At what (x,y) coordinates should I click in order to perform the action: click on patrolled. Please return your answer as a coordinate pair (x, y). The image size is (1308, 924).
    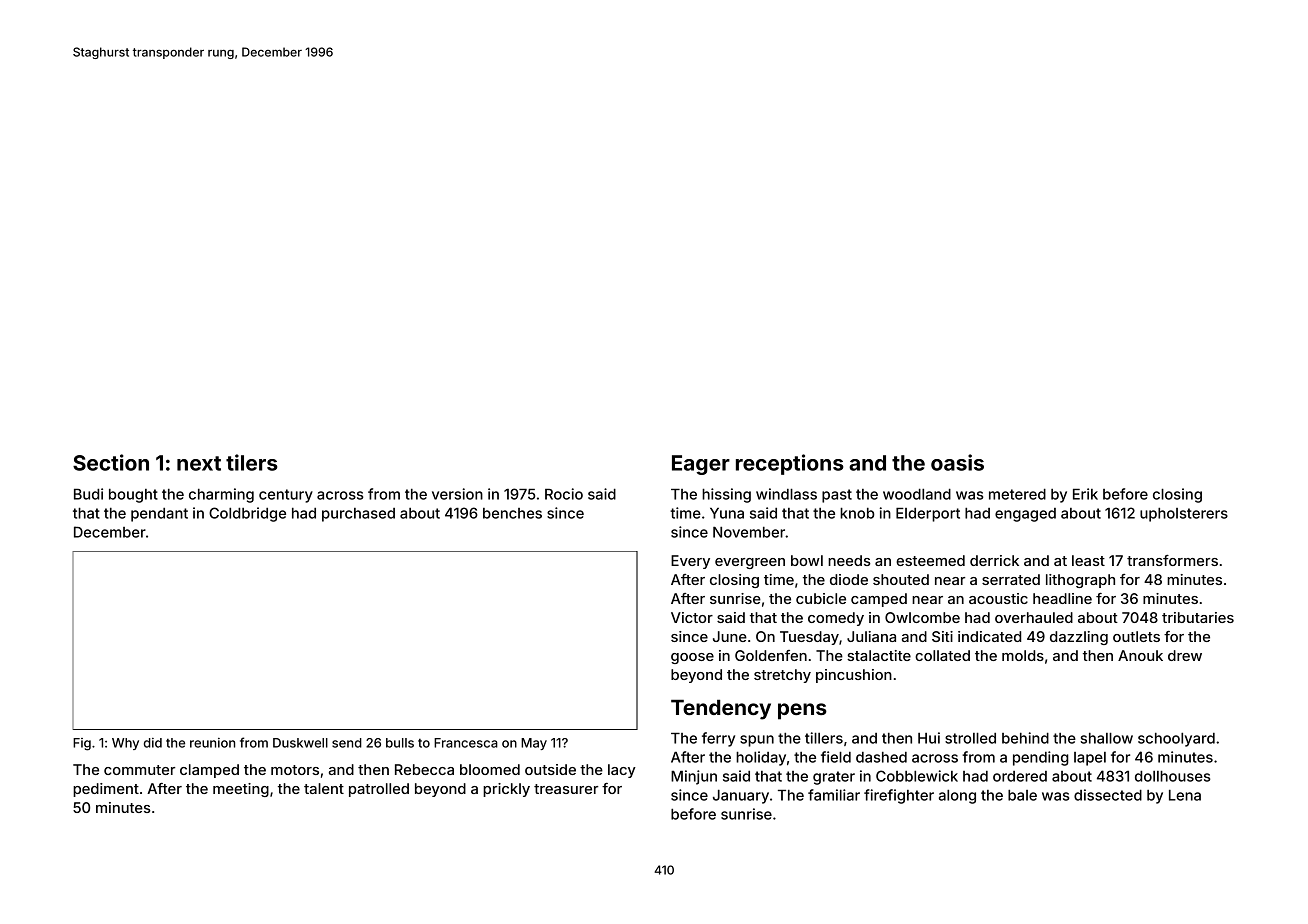
    Looking at the image, I should click on (379, 790).
